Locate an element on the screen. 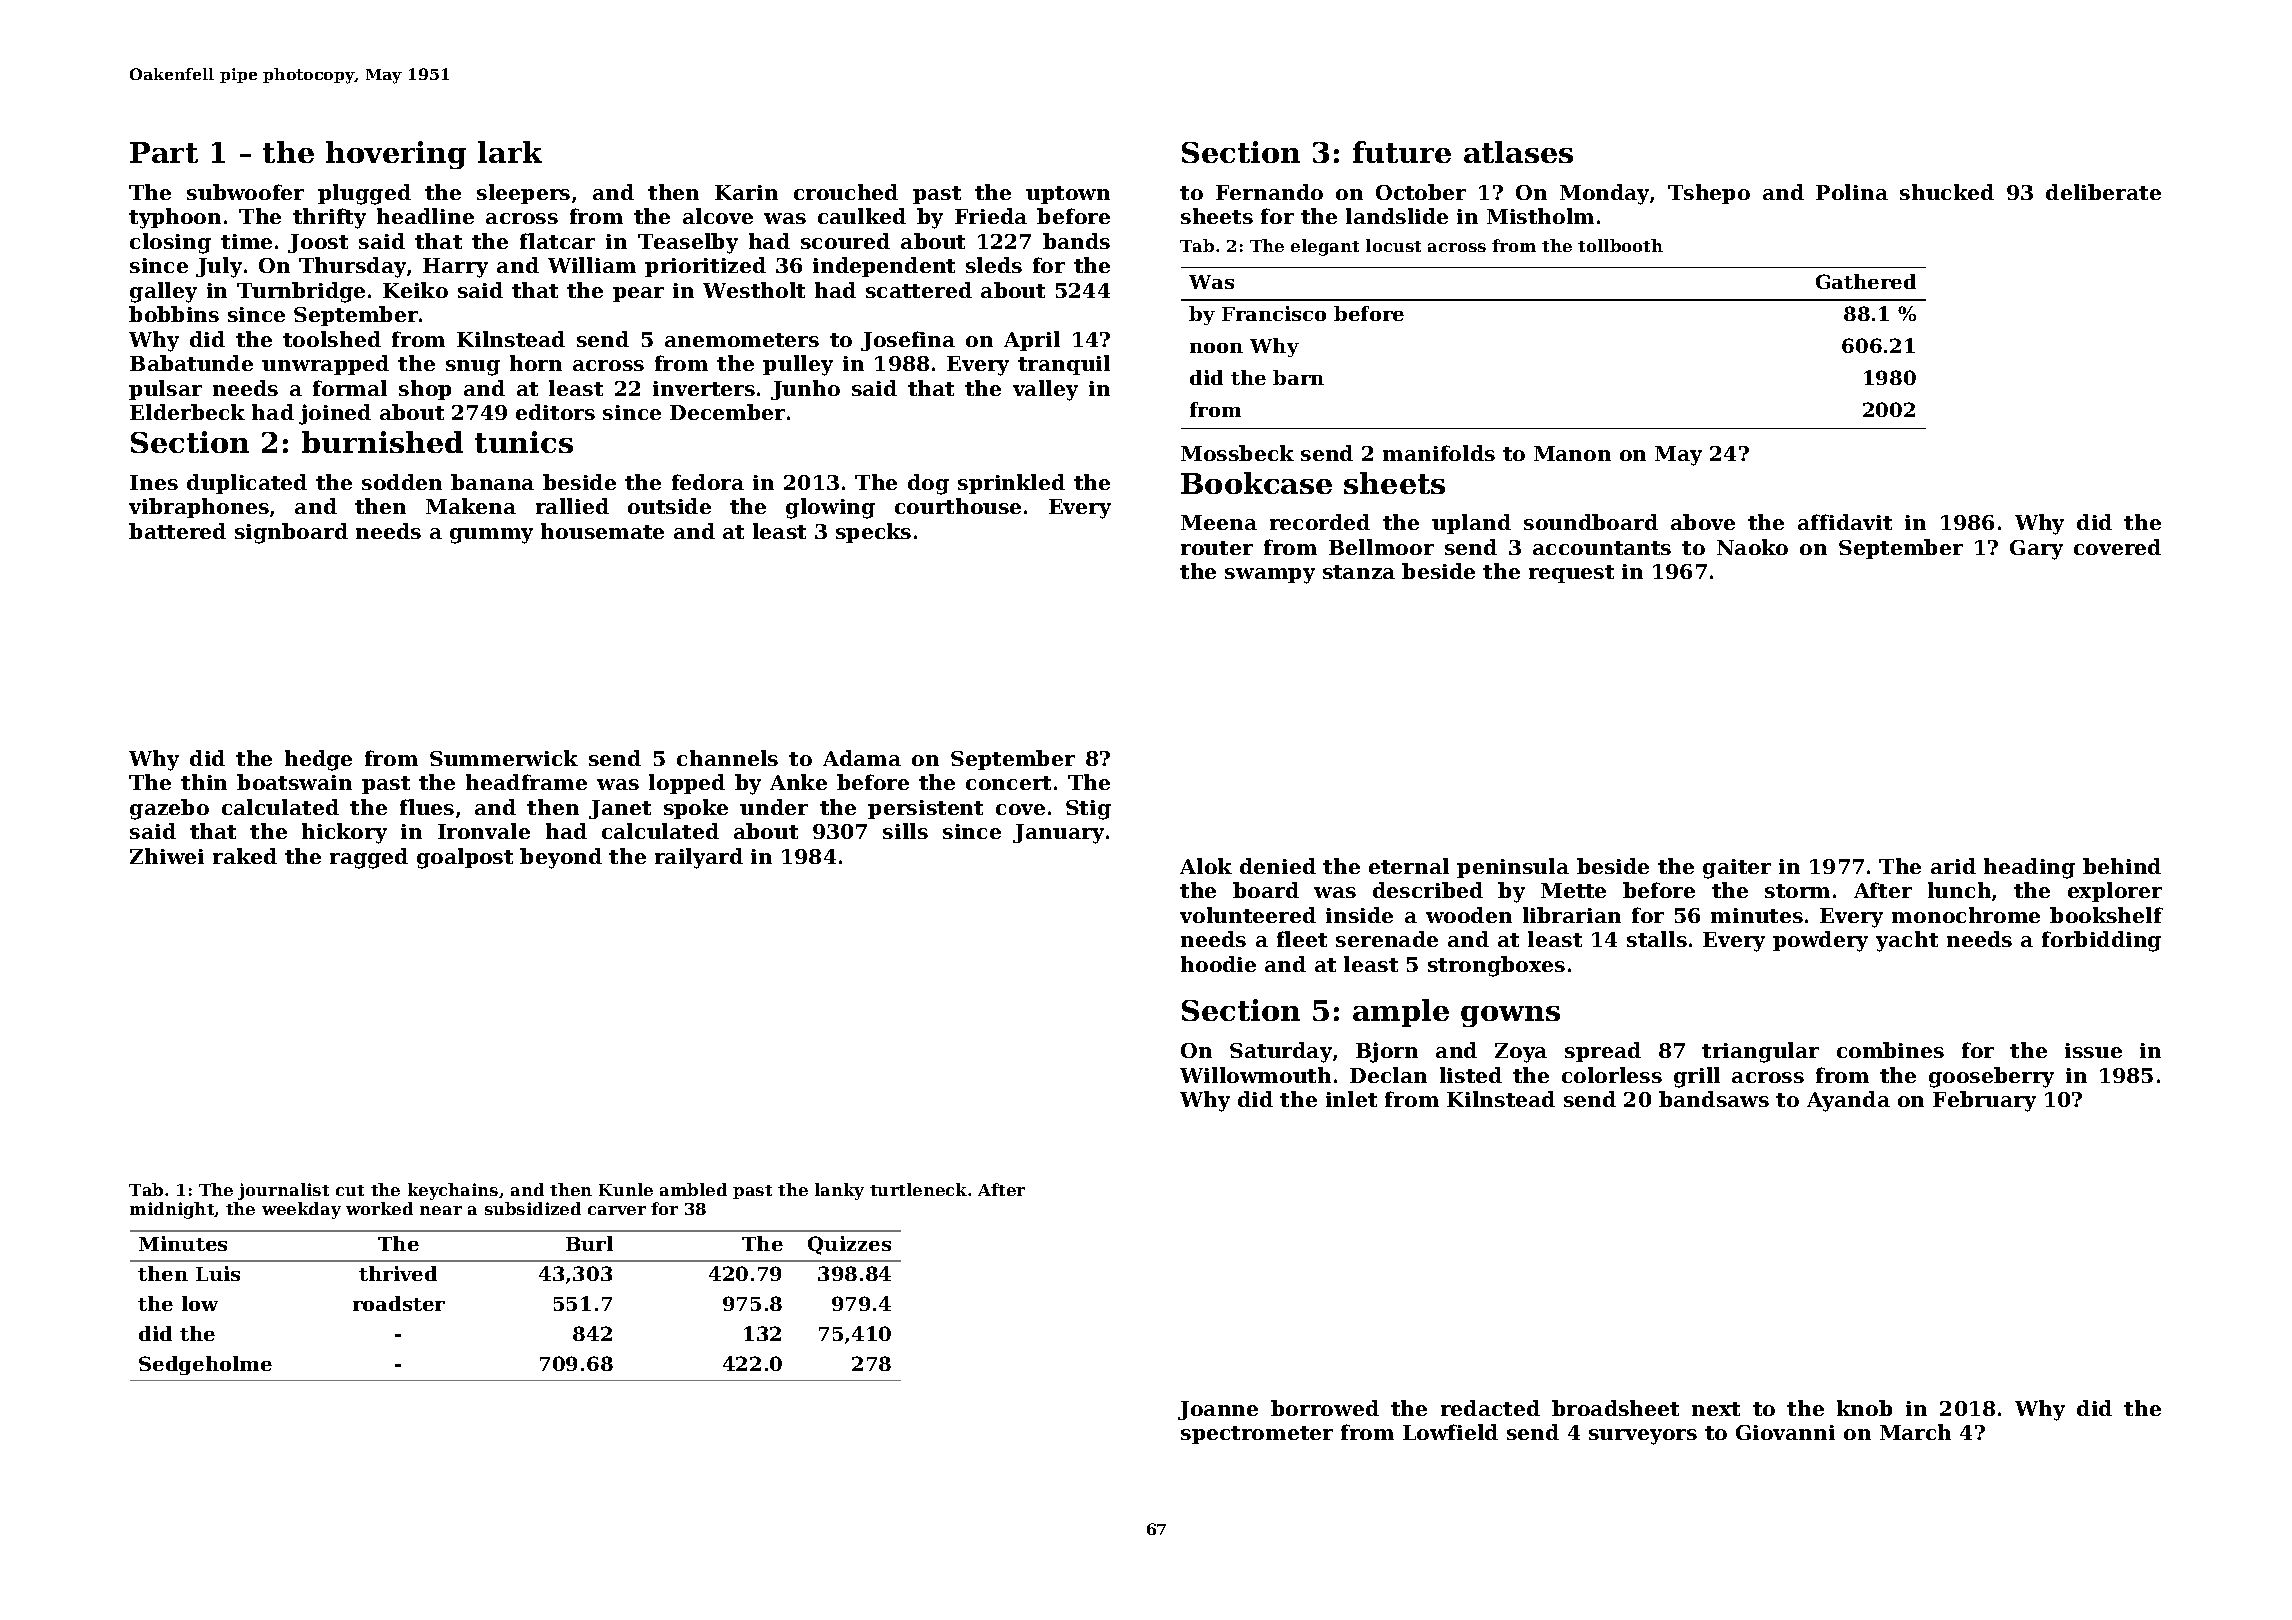 The width and height of the screenshot is (2292, 1620). Sedgeholme is located at coordinates (205, 1365).
